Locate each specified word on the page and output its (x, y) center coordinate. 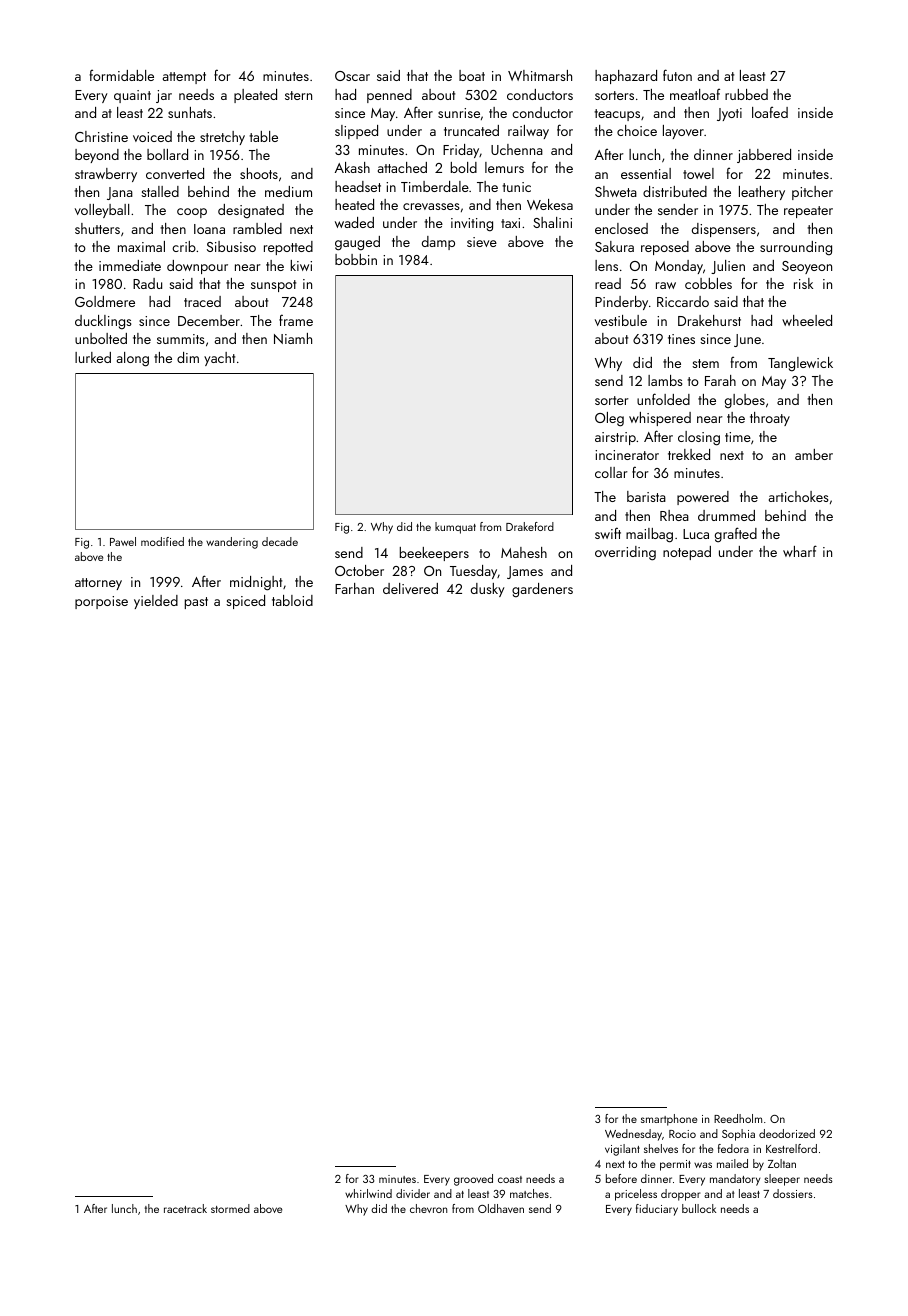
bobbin (356, 259)
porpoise (101, 602)
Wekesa (550, 204)
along (133, 359)
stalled (160, 191)
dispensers (724, 230)
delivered (410, 588)
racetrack (185, 1208)
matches (529, 1193)
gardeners (542, 590)
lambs (665, 380)
